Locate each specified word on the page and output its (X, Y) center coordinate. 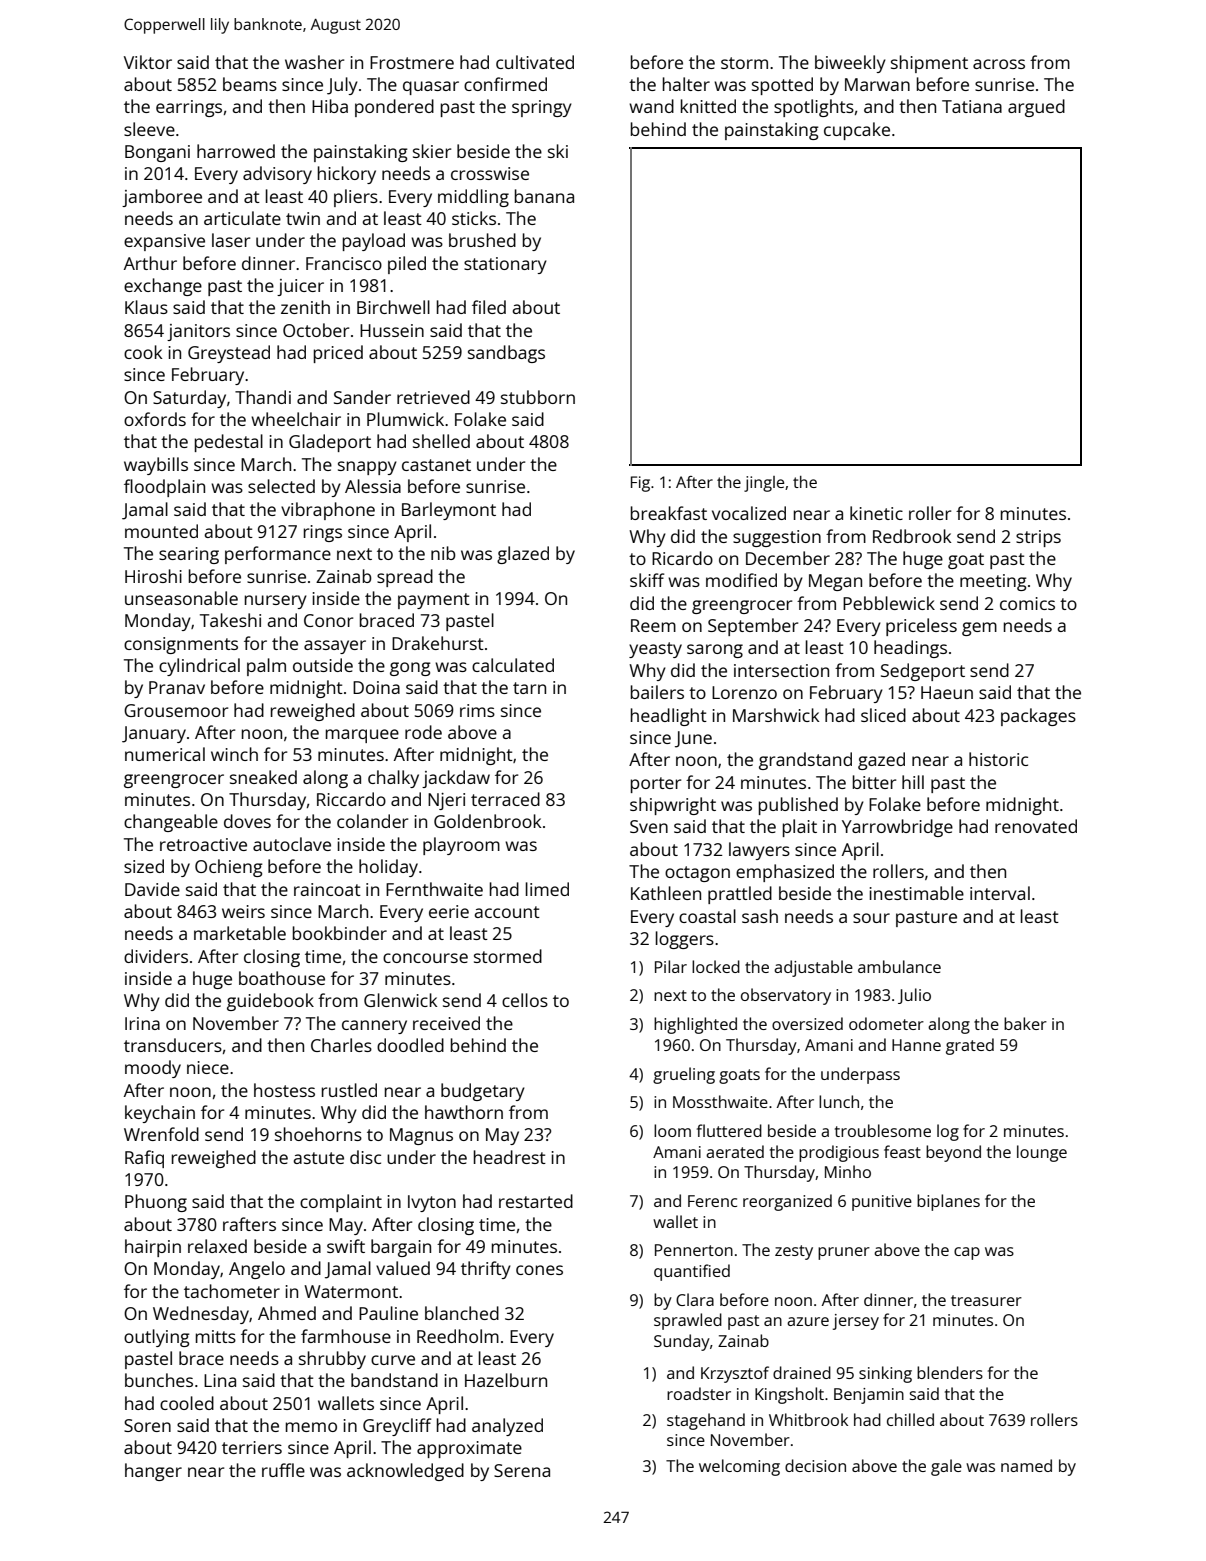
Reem (653, 625)
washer (314, 62)
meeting (993, 582)
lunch (839, 1101)
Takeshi (230, 620)
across (999, 64)
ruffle (283, 1470)
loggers (685, 940)
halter (686, 84)
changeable (171, 823)
